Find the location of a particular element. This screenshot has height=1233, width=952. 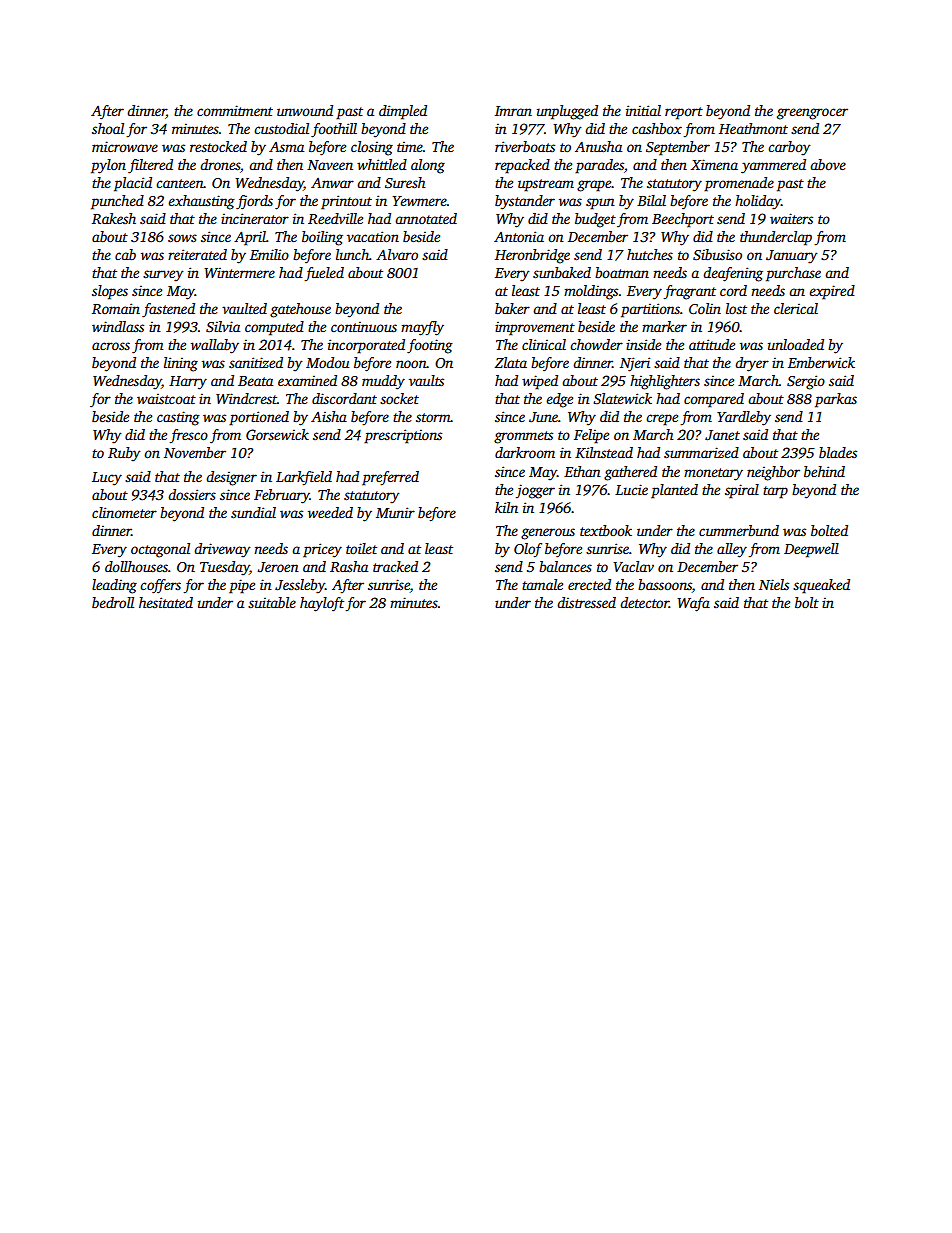

initial is located at coordinates (643, 110).
